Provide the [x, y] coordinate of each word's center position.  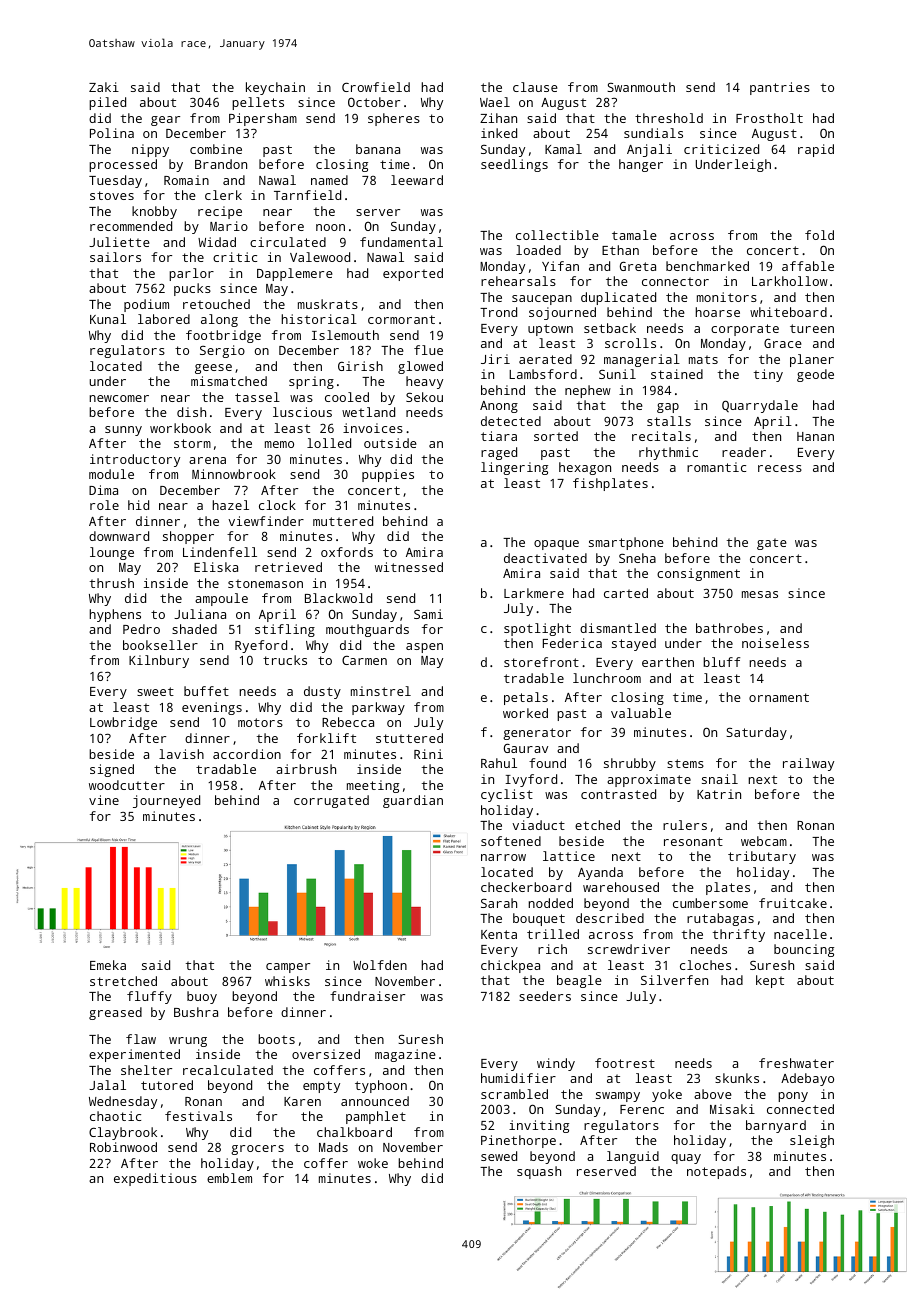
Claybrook [123, 1133]
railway [808, 764]
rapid [816, 150]
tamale [634, 235]
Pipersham [263, 119]
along [219, 320]
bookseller [160, 645]
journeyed [166, 801]
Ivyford [531, 780]
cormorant [401, 319]
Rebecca [348, 722]
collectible [557, 235]
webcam [764, 841]
